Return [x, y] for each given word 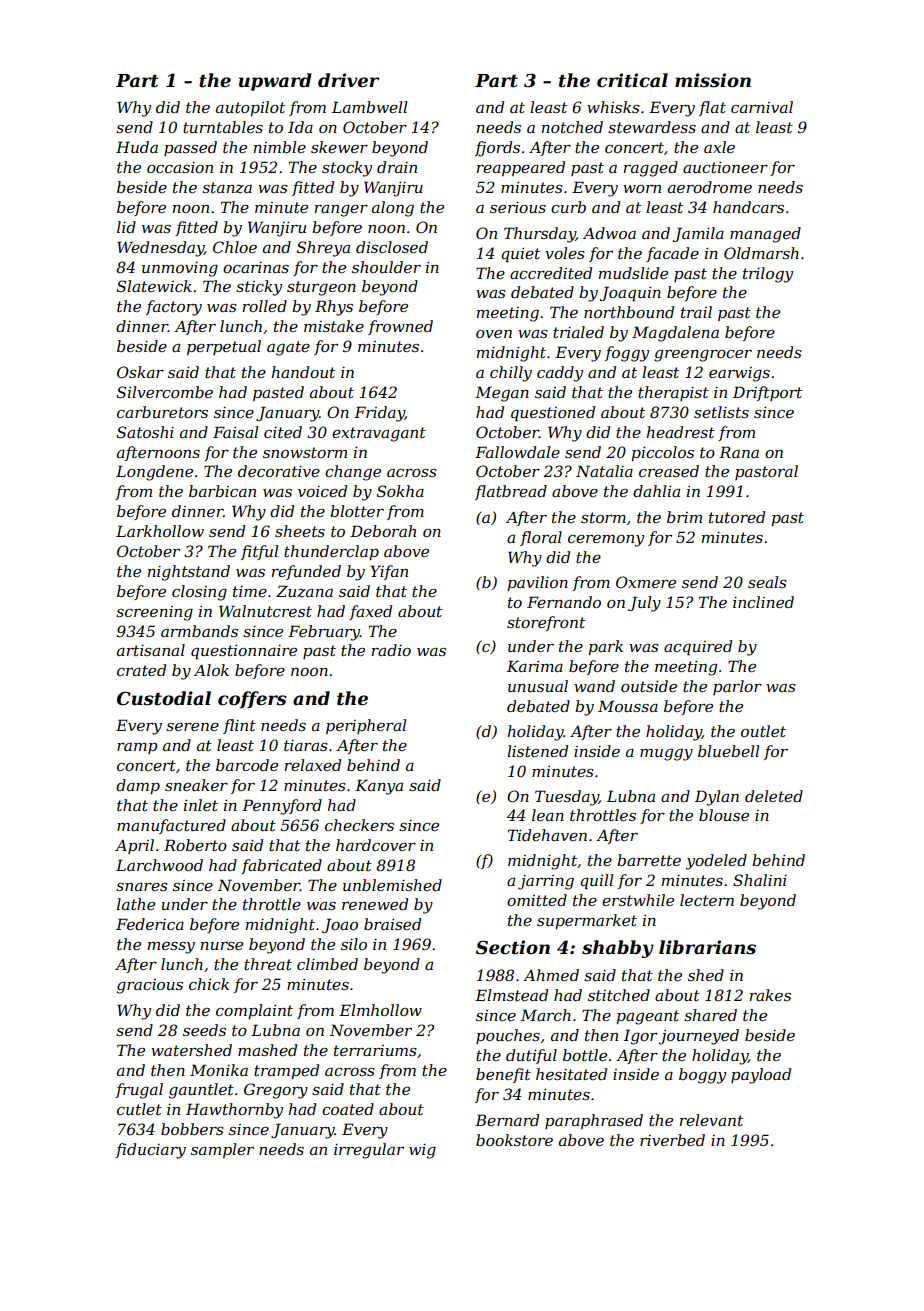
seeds [204, 1030]
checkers [359, 825]
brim [684, 517]
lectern [707, 900]
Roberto [195, 845]
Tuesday [567, 798]
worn [642, 189]
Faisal [235, 432]
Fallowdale [517, 452]
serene [192, 727]
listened [537, 751]
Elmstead [511, 995]
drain [397, 167]
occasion [180, 167]
